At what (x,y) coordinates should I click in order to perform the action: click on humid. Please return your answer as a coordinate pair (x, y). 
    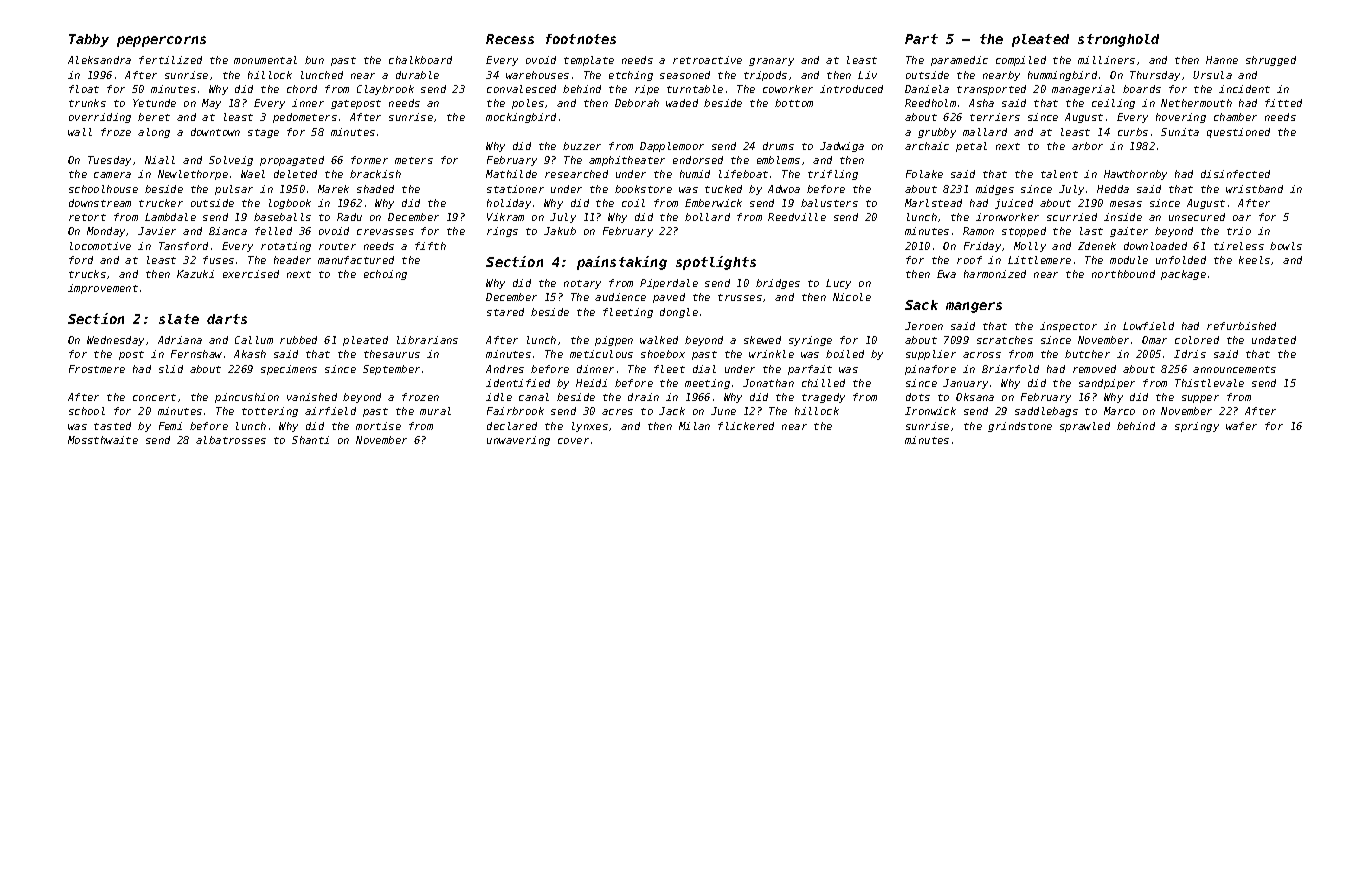
    Looking at the image, I should click on (695, 174).
